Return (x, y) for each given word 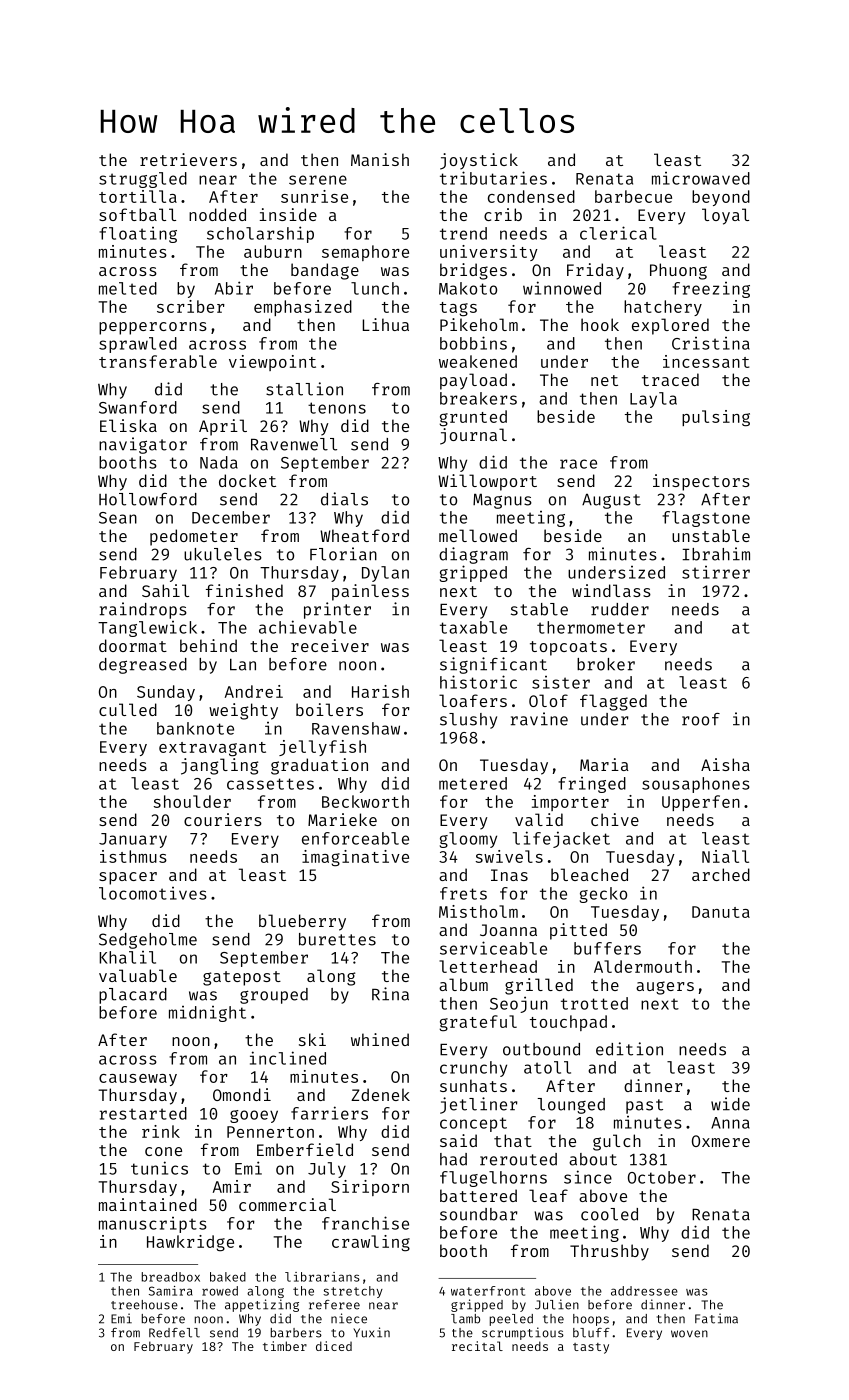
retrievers (188, 159)
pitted (578, 931)
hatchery (663, 308)
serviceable (493, 948)
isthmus (133, 856)
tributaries (493, 178)
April (223, 427)
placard (133, 996)
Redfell (174, 1333)
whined (380, 1039)
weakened (478, 361)
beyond (721, 198)
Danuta (721, 912)
